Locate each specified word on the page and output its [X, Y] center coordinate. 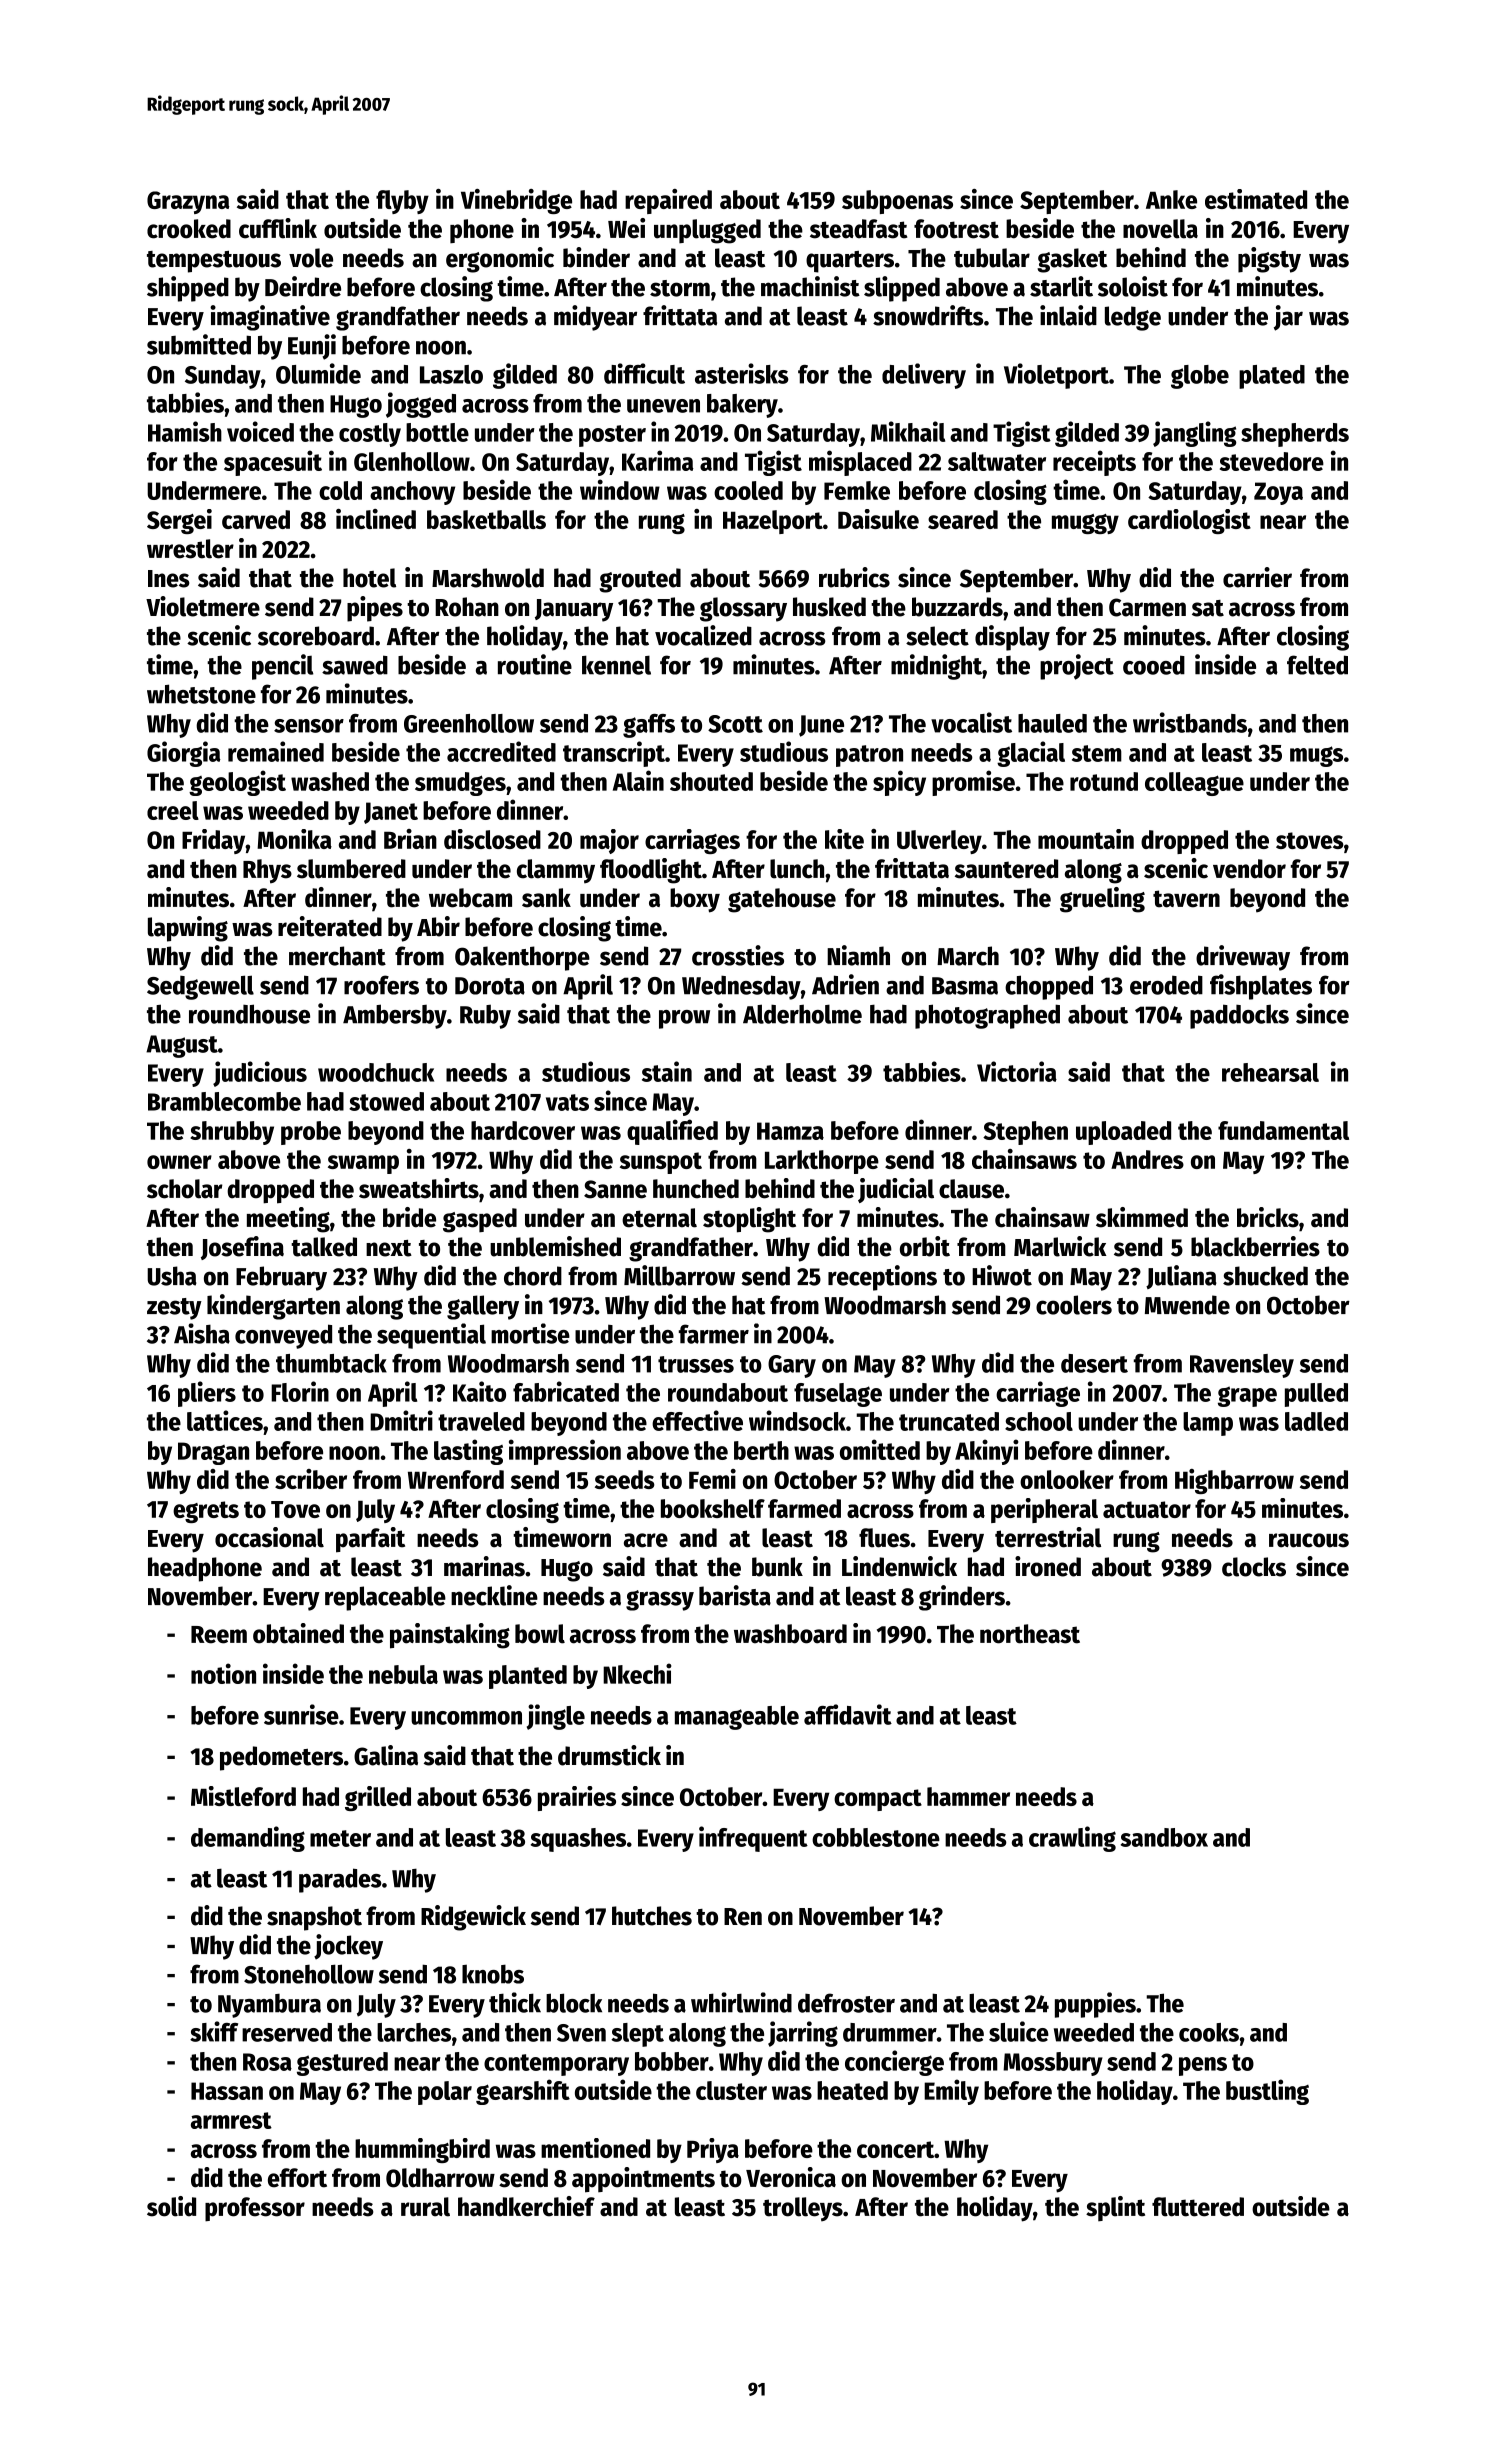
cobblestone [876, 1837]
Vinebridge [516, 201]
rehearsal [1270, 1072]
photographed [987, 1016]
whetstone [201, 694]
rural [425, 2207]
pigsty [1269, 260]
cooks [1209, 2032]
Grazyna [188, 202]
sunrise [301, 1714]
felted [1317, 665]
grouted [640, 580]
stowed [386, 1101]
